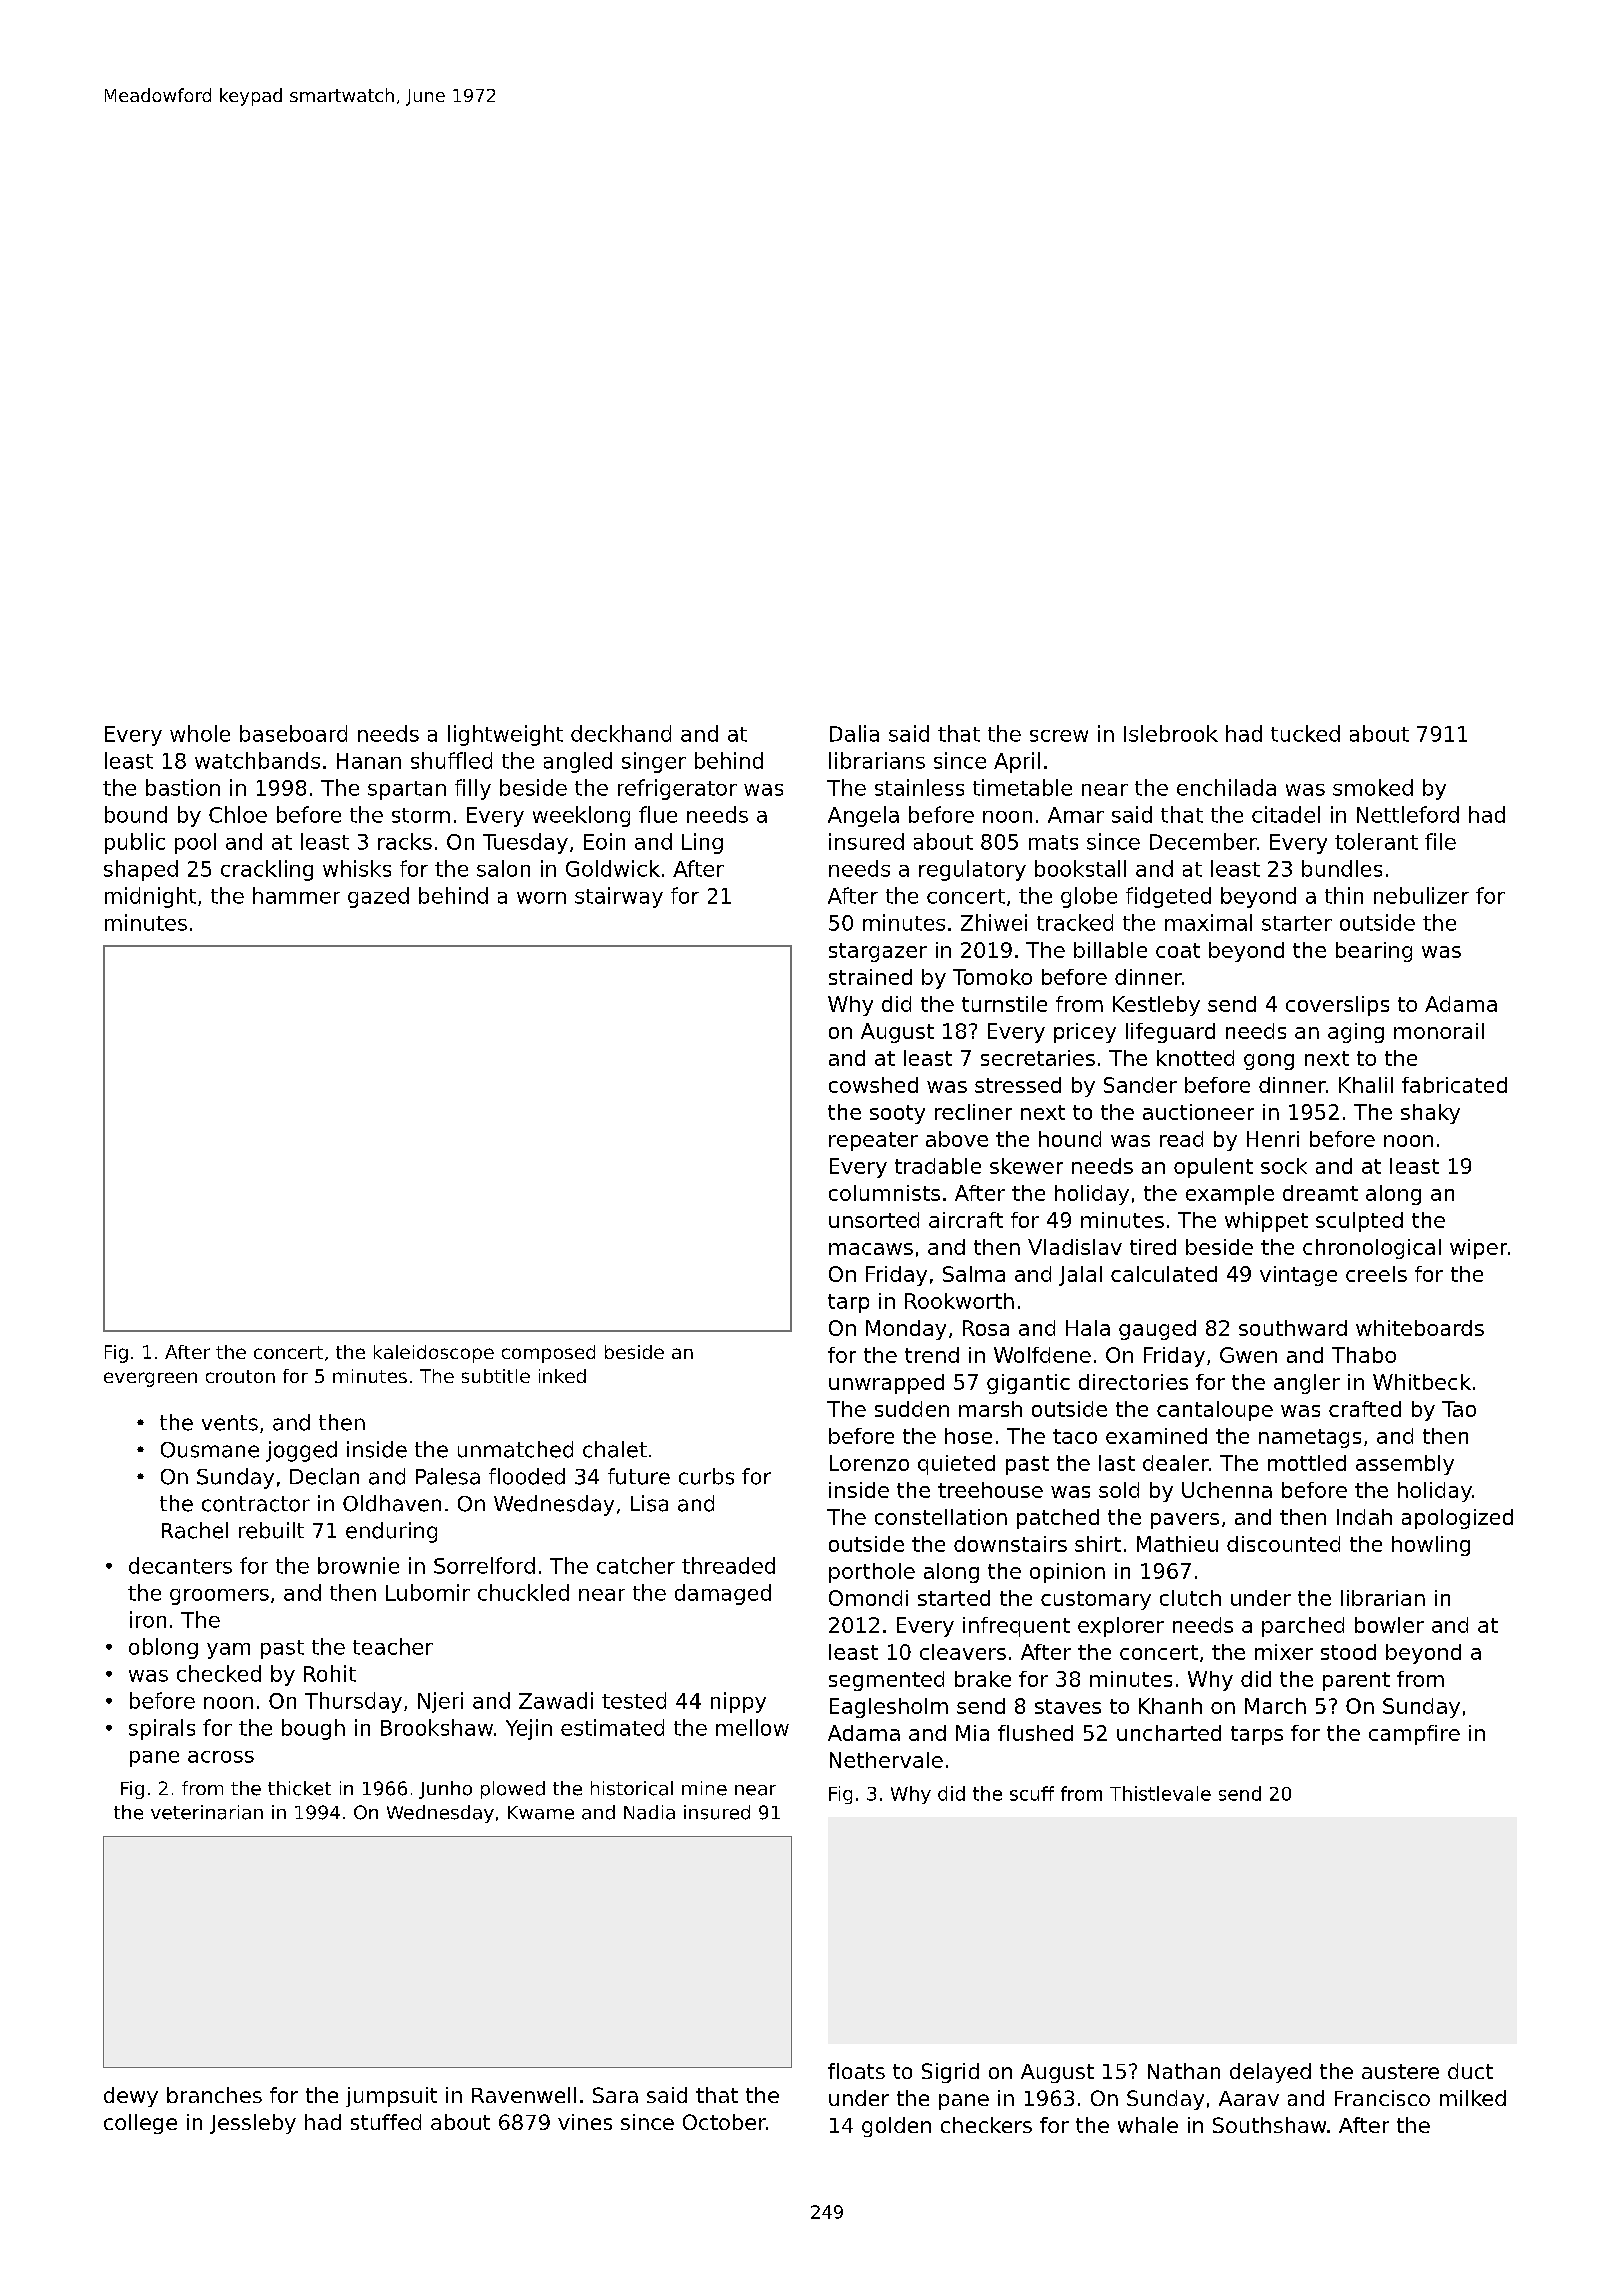 This page has width=1620, height=2292. What do you see at coordinates (1153, 1247) in the page?
I see `tired` at bounding box center [1153, 1247].
